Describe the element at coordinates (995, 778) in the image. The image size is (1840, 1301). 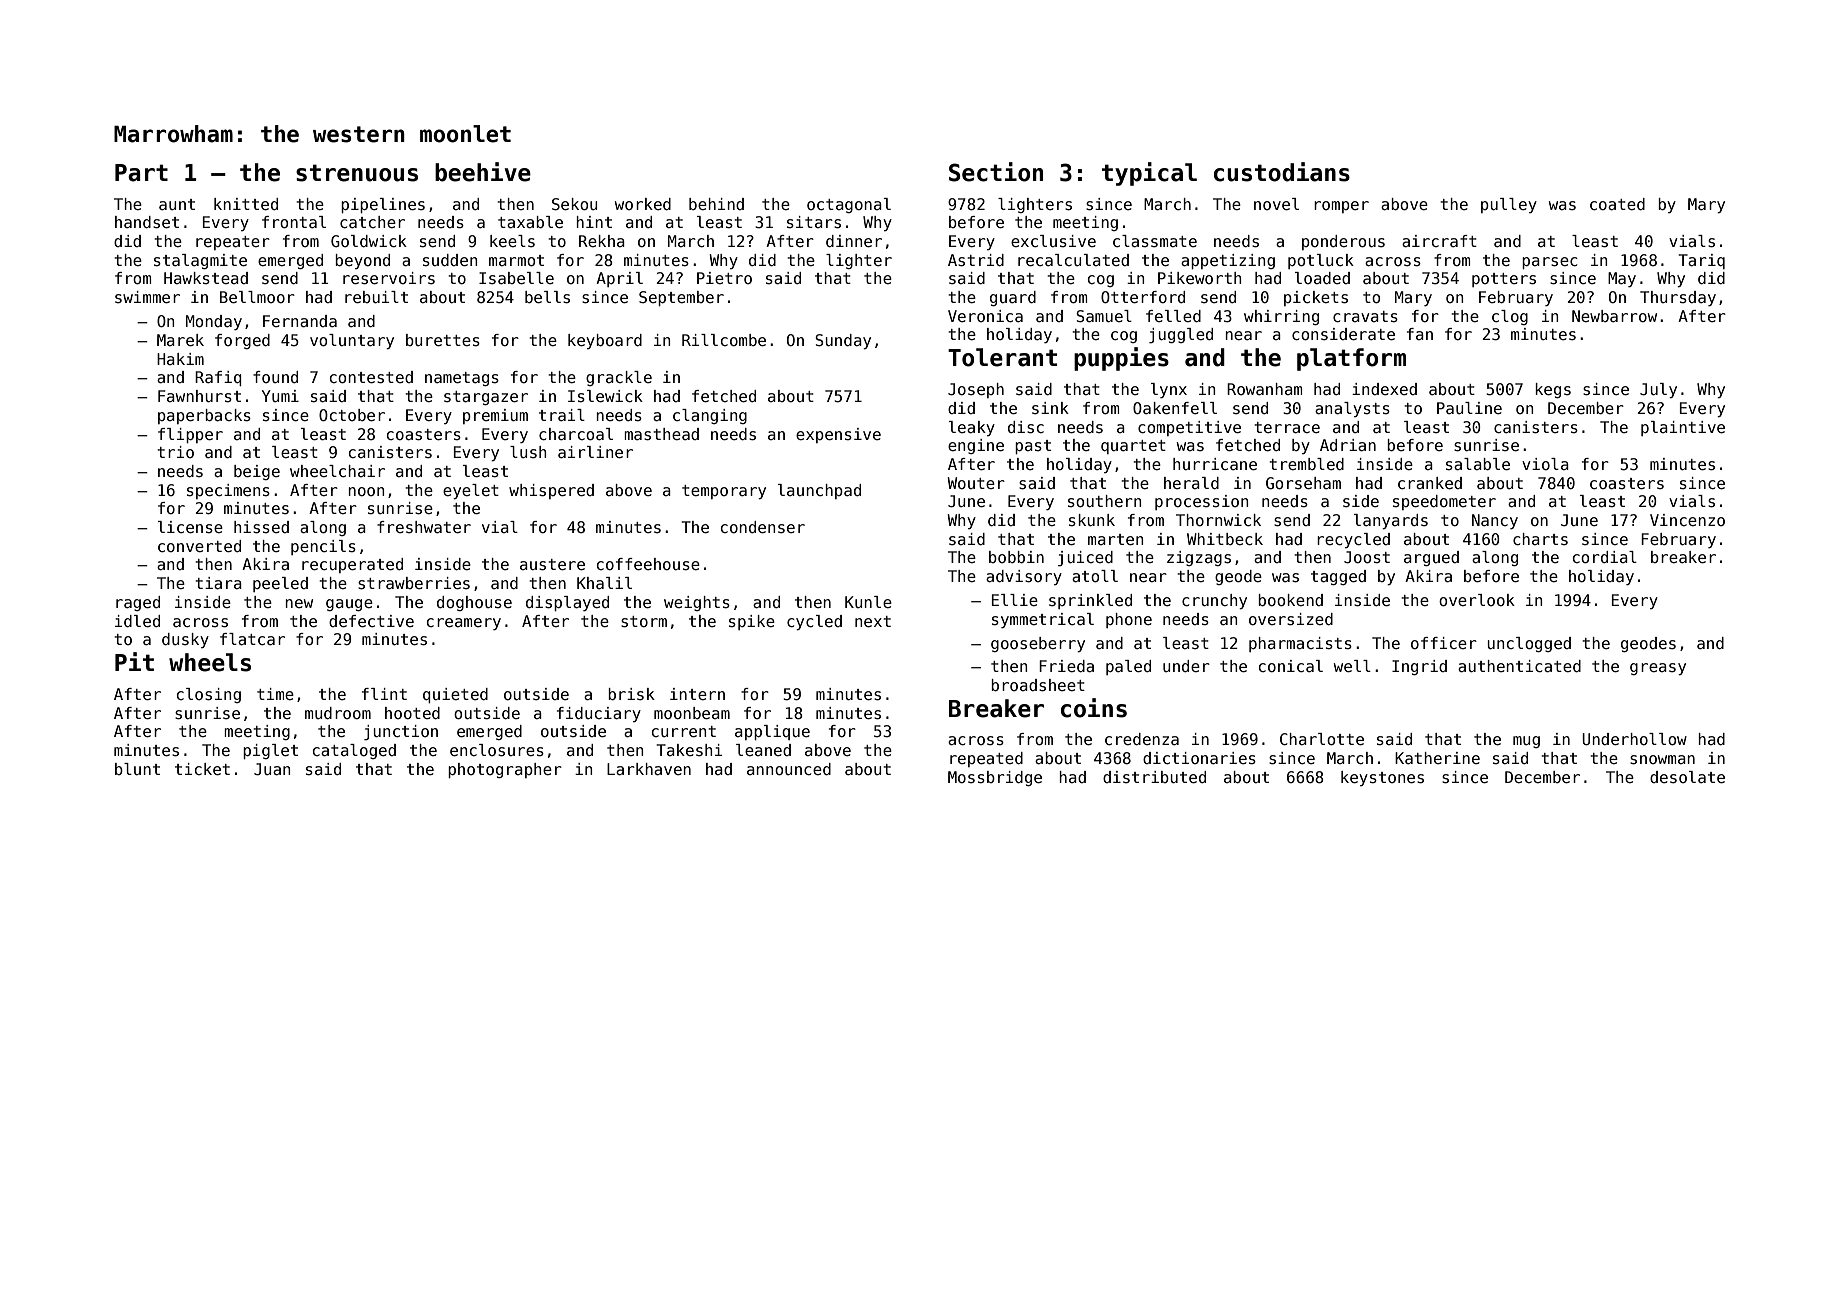
I see `Mossbridge` at that location.
